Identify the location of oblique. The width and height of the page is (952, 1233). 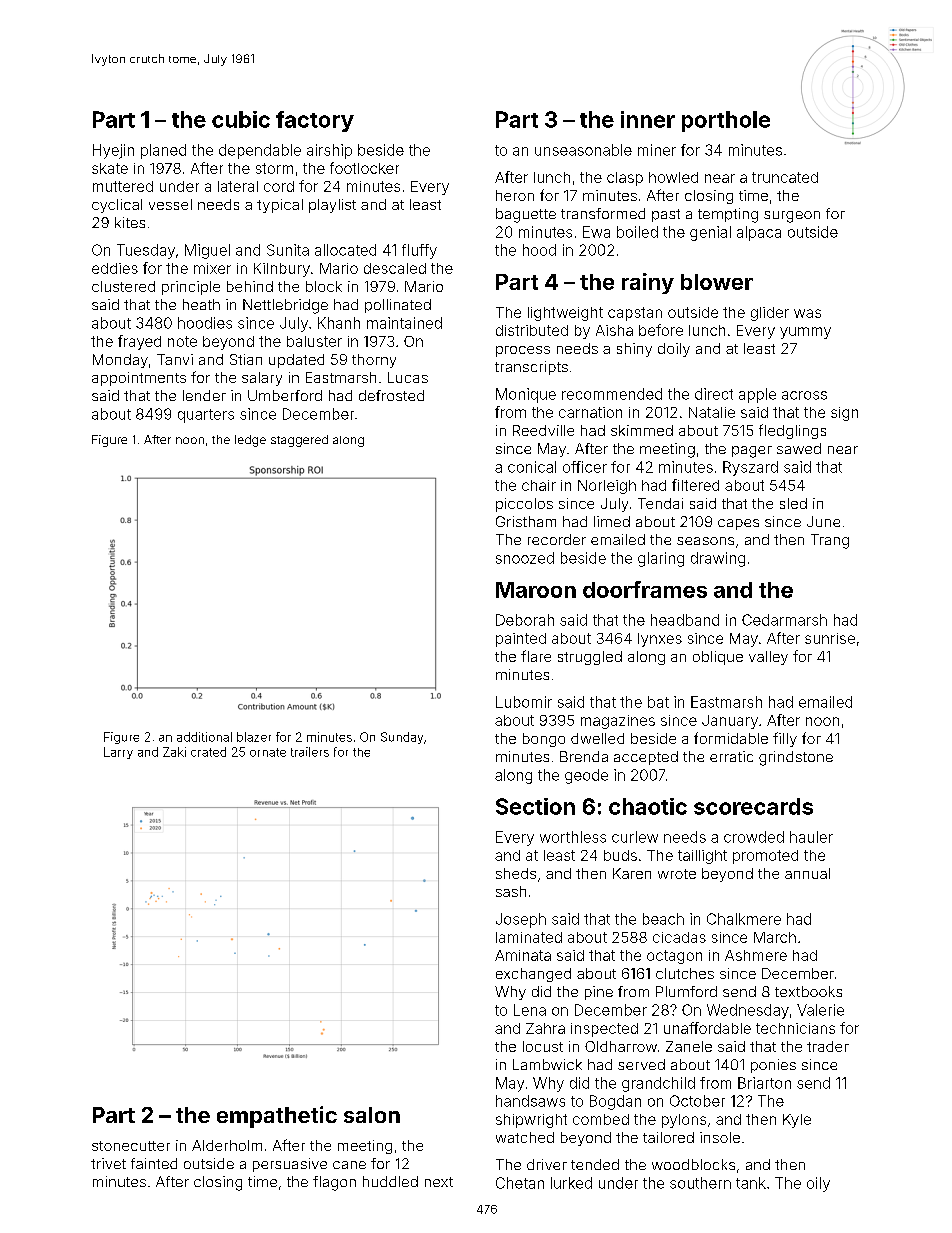
(718, 658).
